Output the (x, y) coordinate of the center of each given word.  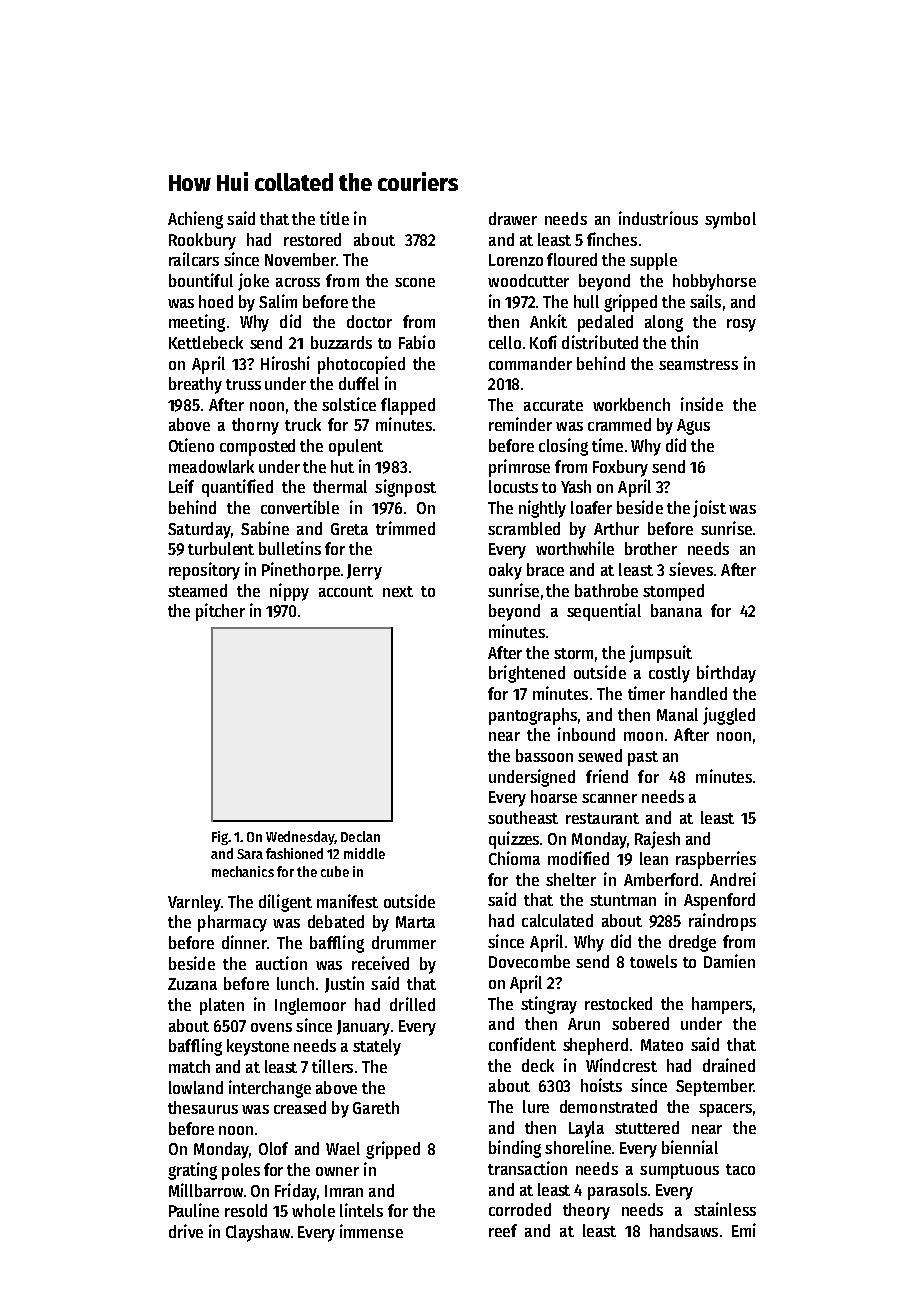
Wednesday (300, 838)
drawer (513, 218)
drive (186, 1231)
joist (709, 509)
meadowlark (211, 466)
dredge (692, 943)
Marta (415, 922)
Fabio (417, 342)
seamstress (698, 364)
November (300, 259)
